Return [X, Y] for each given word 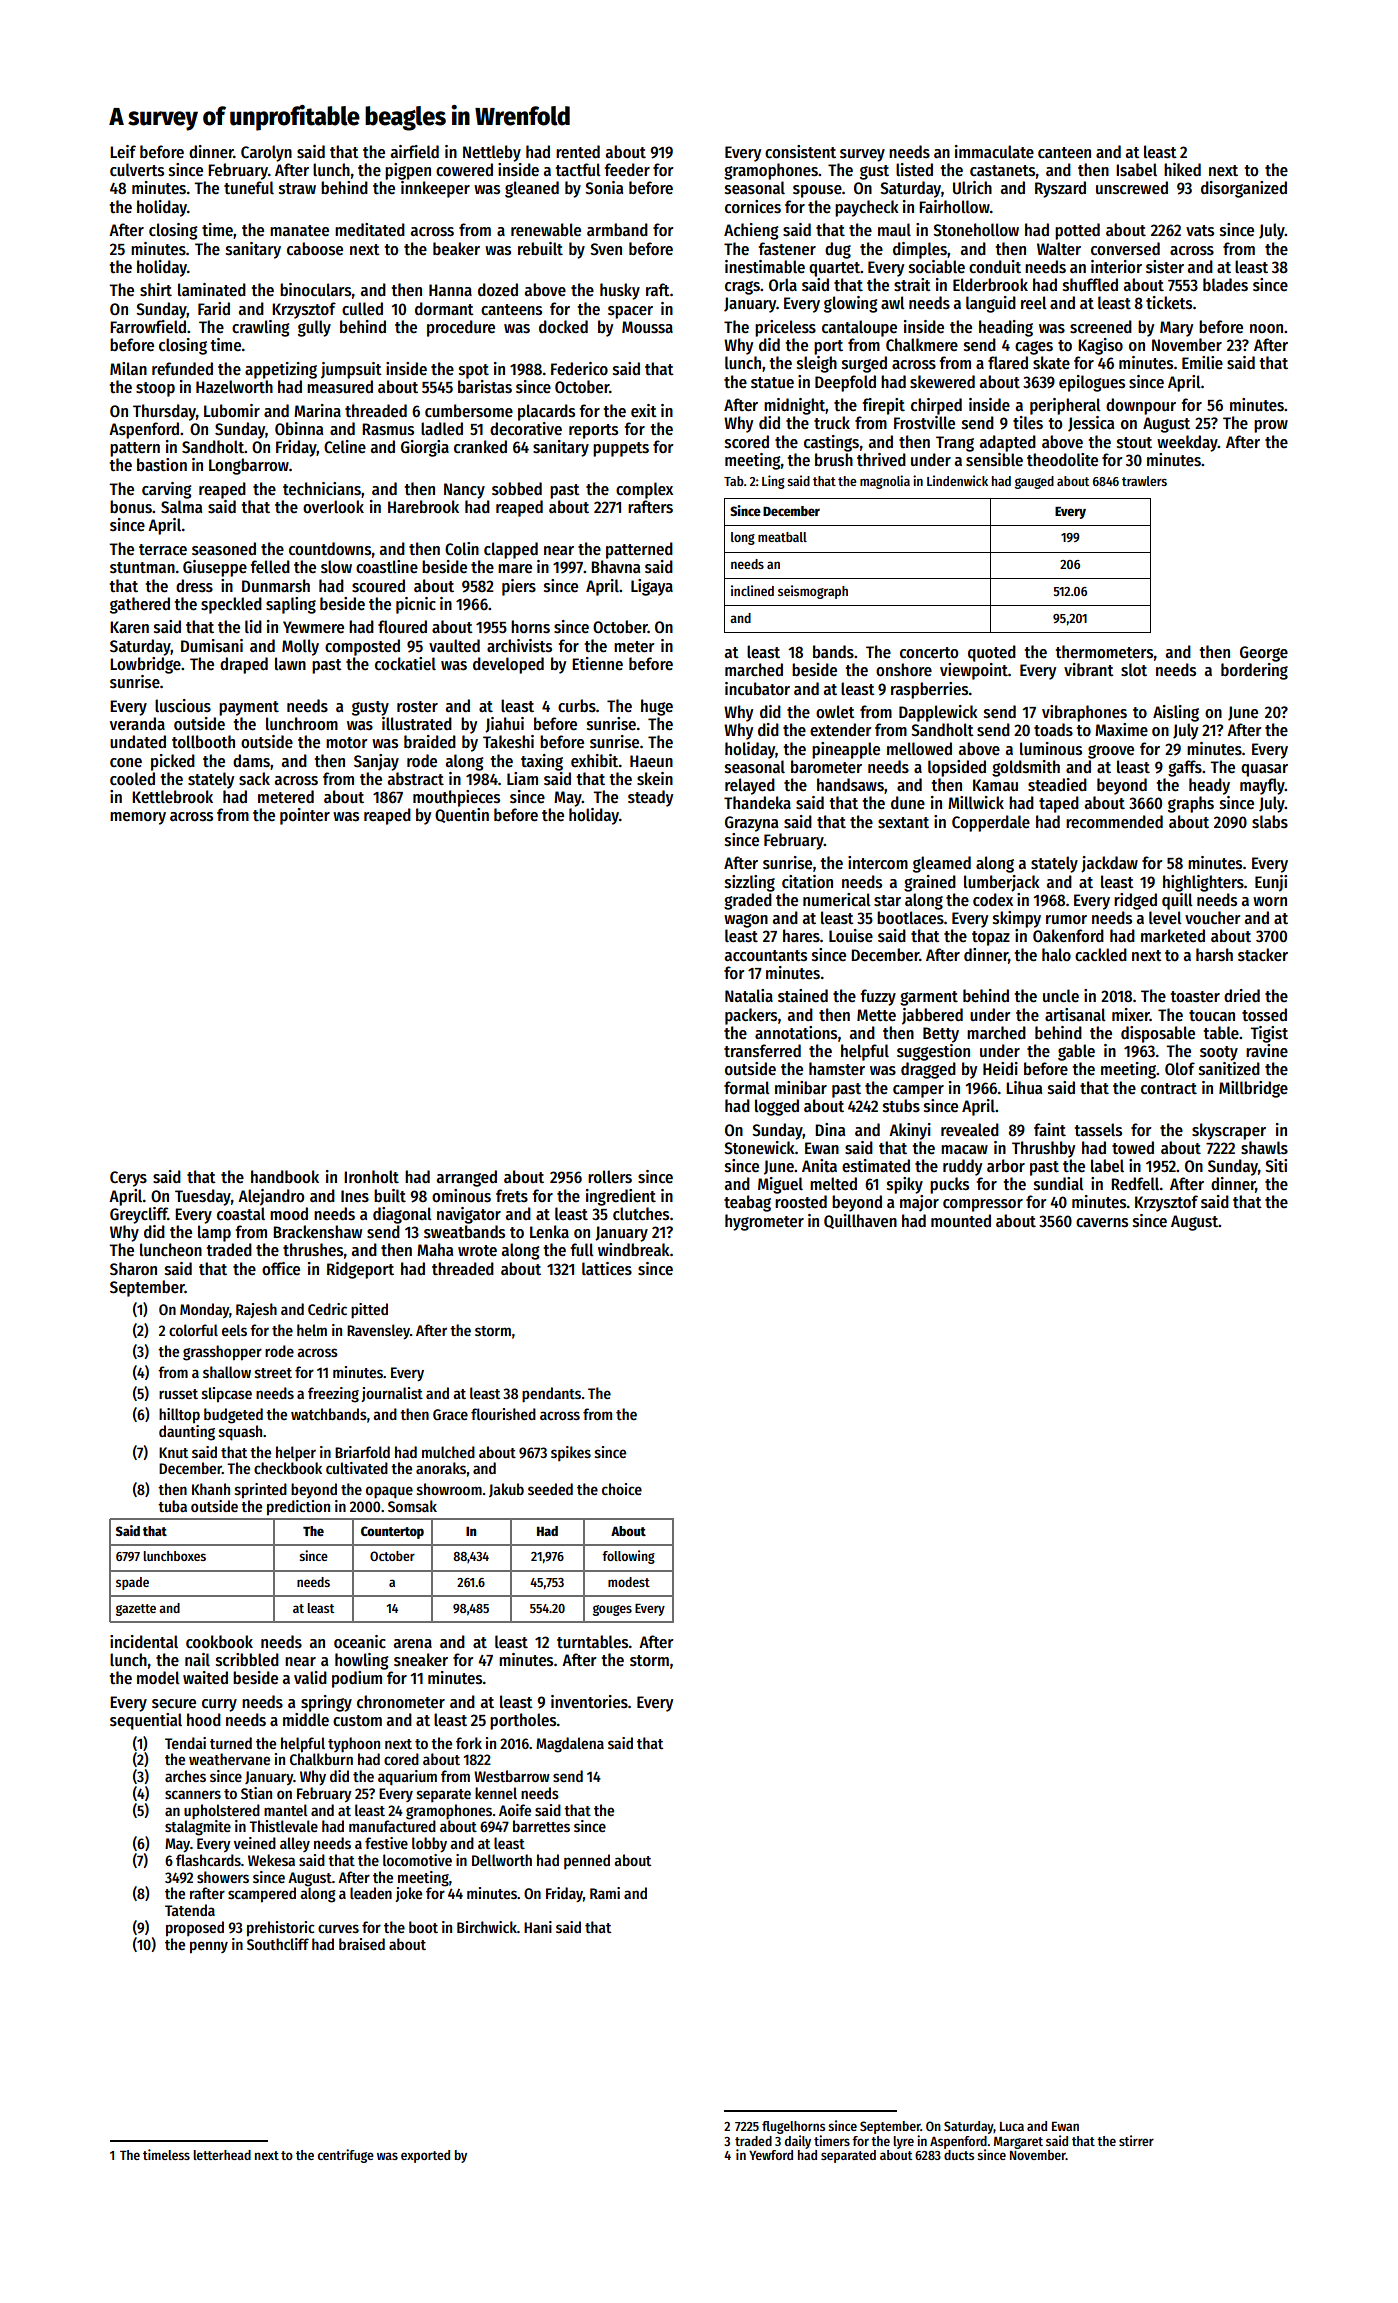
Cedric [327, 1309]
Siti [1276, 1166]
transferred [762, 1051]
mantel [286, 1810]
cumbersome [469, 411]
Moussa [647, 327]
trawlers [1144, 481]
